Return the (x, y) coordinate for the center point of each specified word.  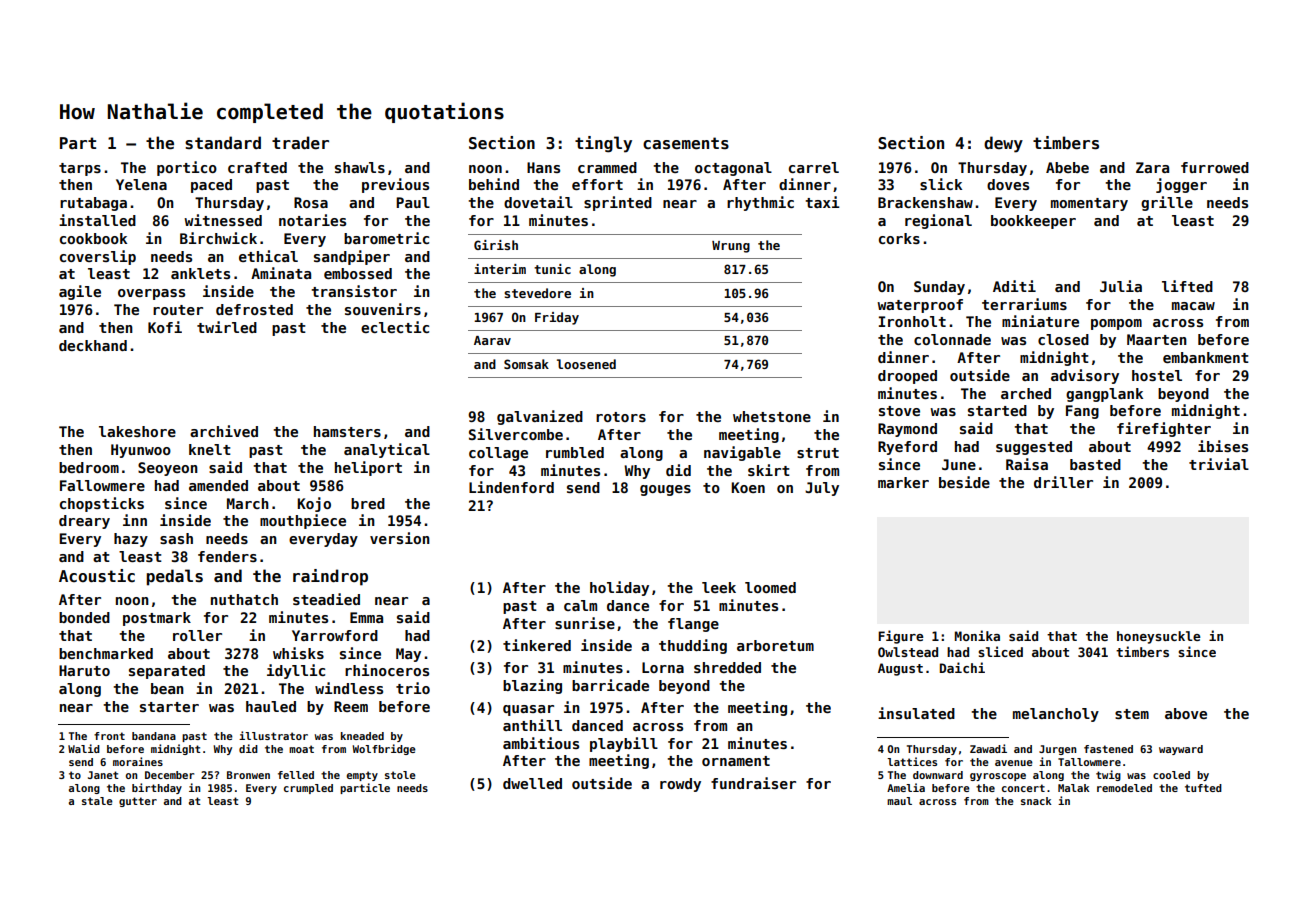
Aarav (492, 340)
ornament (736, 761)
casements (686, 143)
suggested (1034, 448)
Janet (103, 775)
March (248, 503)
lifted (1187, 286)
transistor (354, 291)
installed (97, 220)
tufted (1203, 788)
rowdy (680, 785)
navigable (742, 453)
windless (349, 688)
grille (1167, 203)
